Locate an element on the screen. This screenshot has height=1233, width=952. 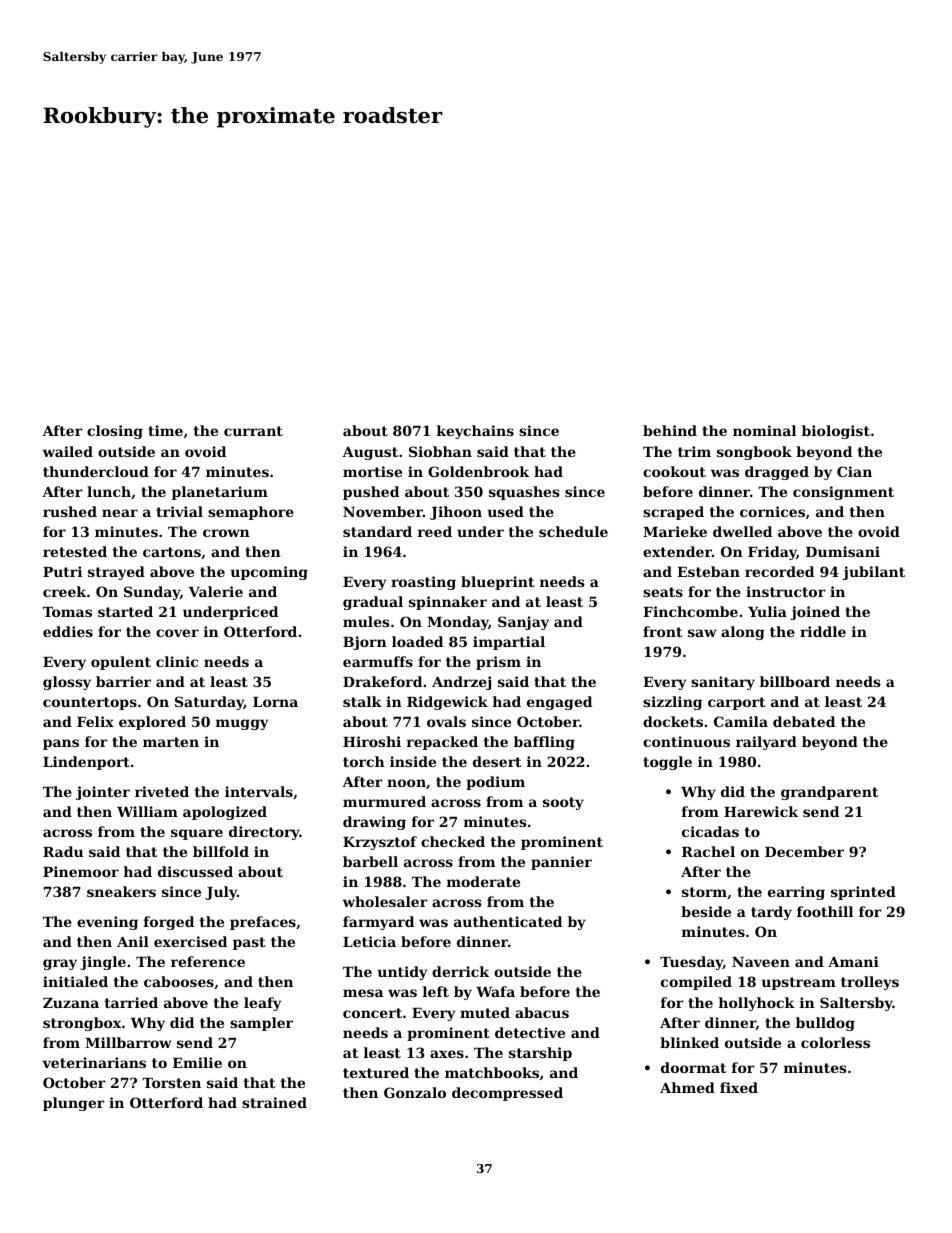
cover is located at coordinates (177, 633).
